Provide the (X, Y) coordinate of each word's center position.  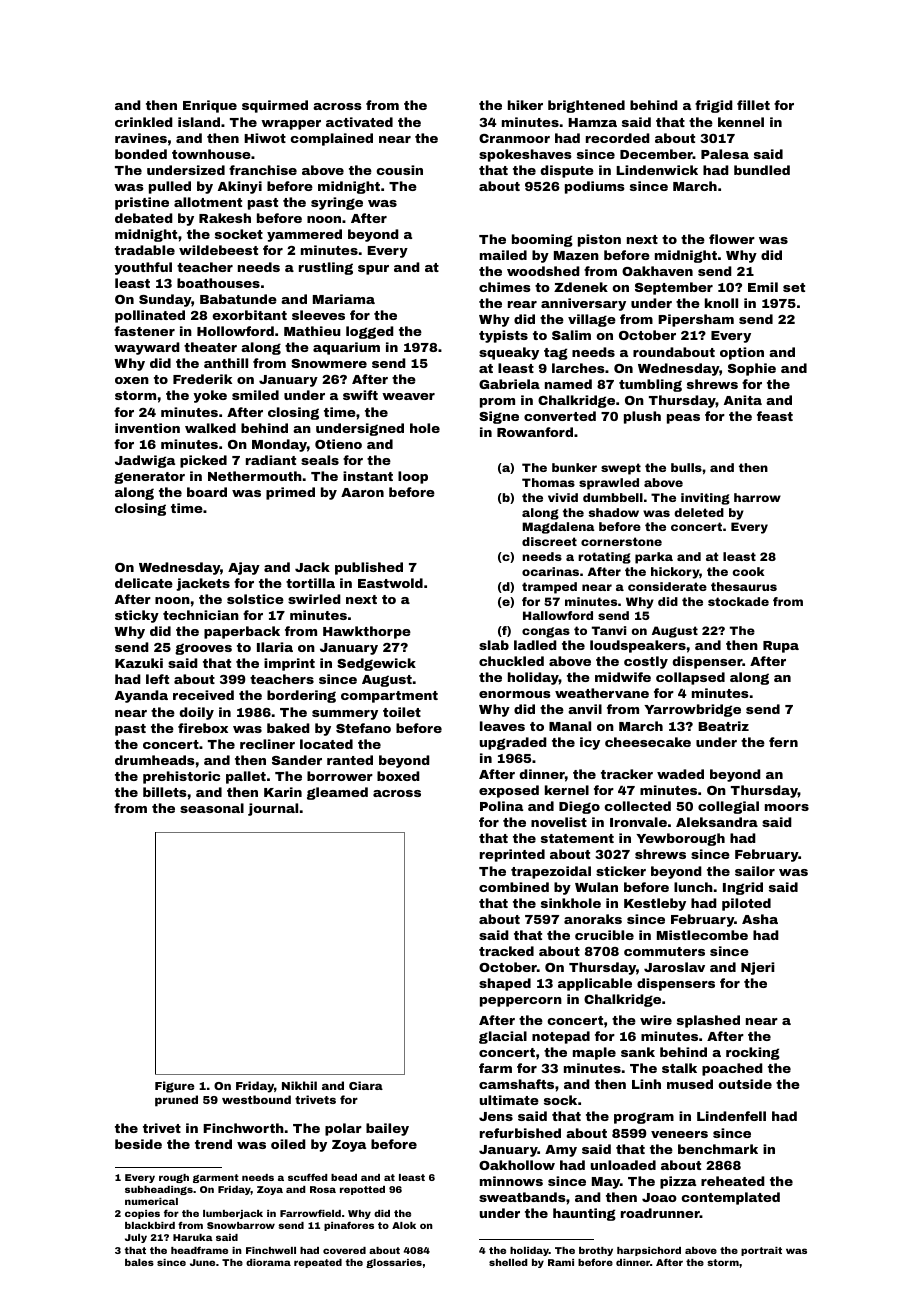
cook (748, 571)
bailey (387, 1129)
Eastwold (390, 583)
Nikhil (299, 1085)
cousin (399, 170)
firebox (203, 728)
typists (503, 336)
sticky (137, 616)
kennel (741, 122)
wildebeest (218, 250)
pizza (678, 1182)
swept (621, 469)
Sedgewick (376, 664)
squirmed (275, 106)
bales (139, 1262)
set (794, 287)
